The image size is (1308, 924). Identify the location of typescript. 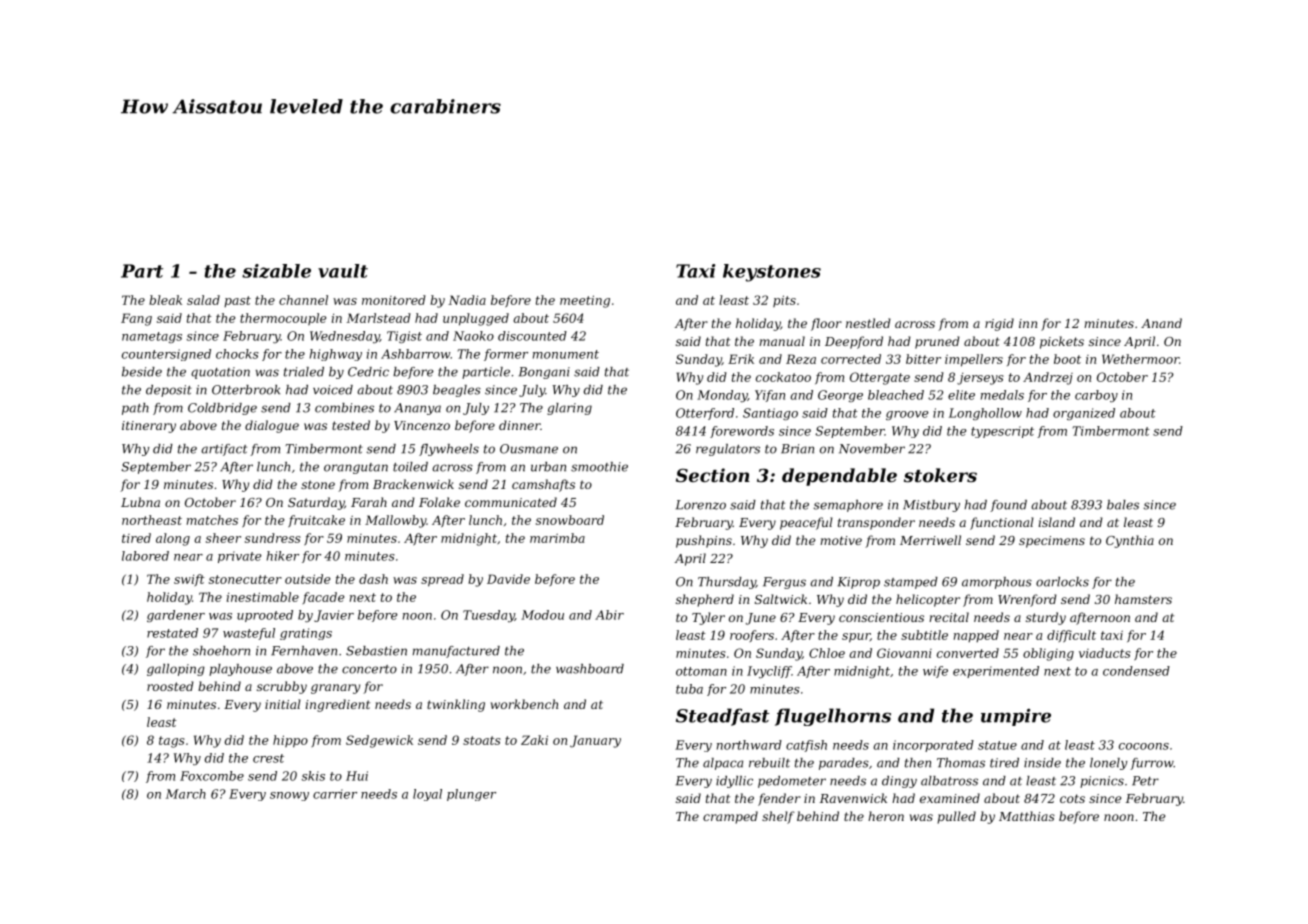
(1002, 432).
